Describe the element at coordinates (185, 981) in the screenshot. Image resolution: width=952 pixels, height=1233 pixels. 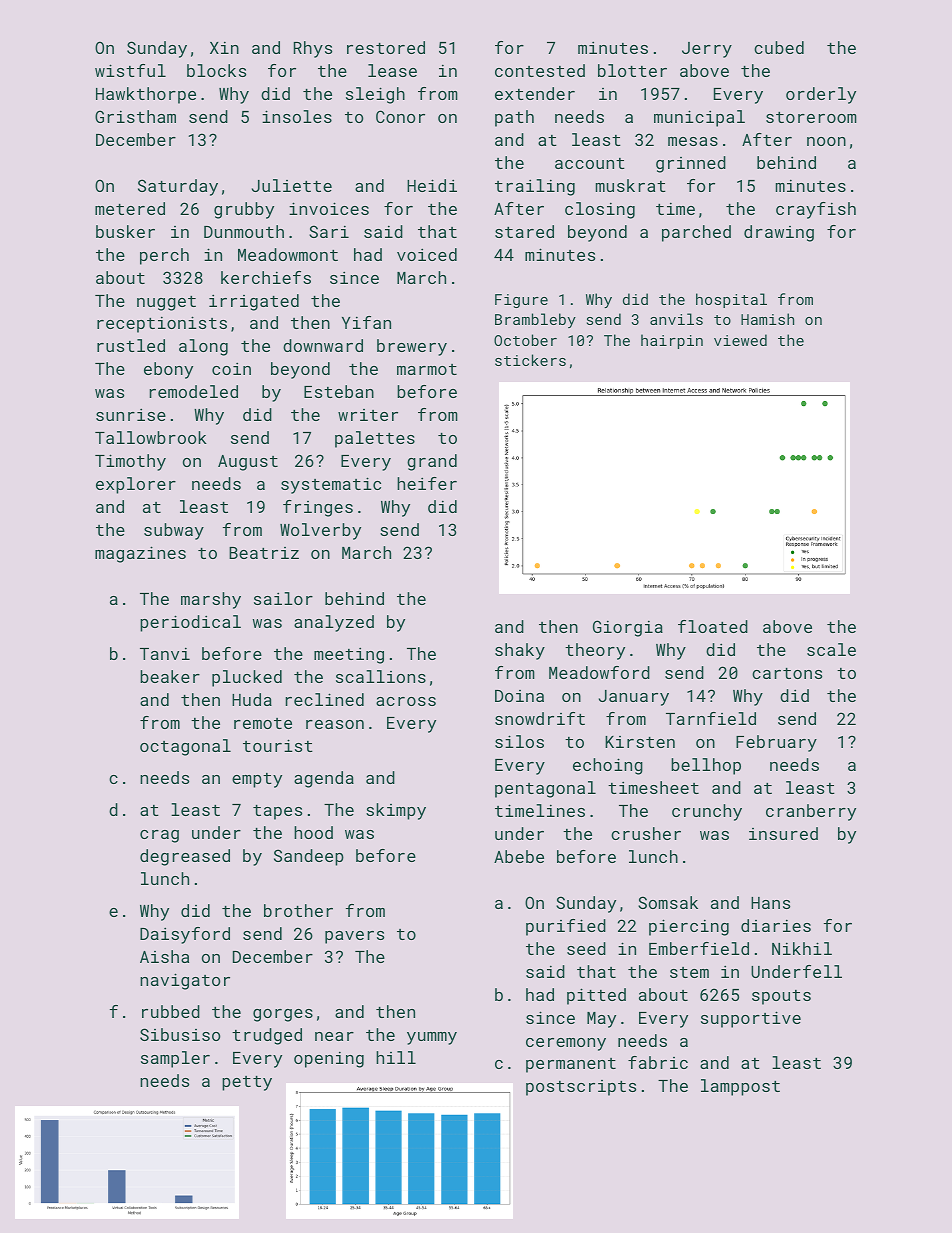
I see `navigator` at that location.
